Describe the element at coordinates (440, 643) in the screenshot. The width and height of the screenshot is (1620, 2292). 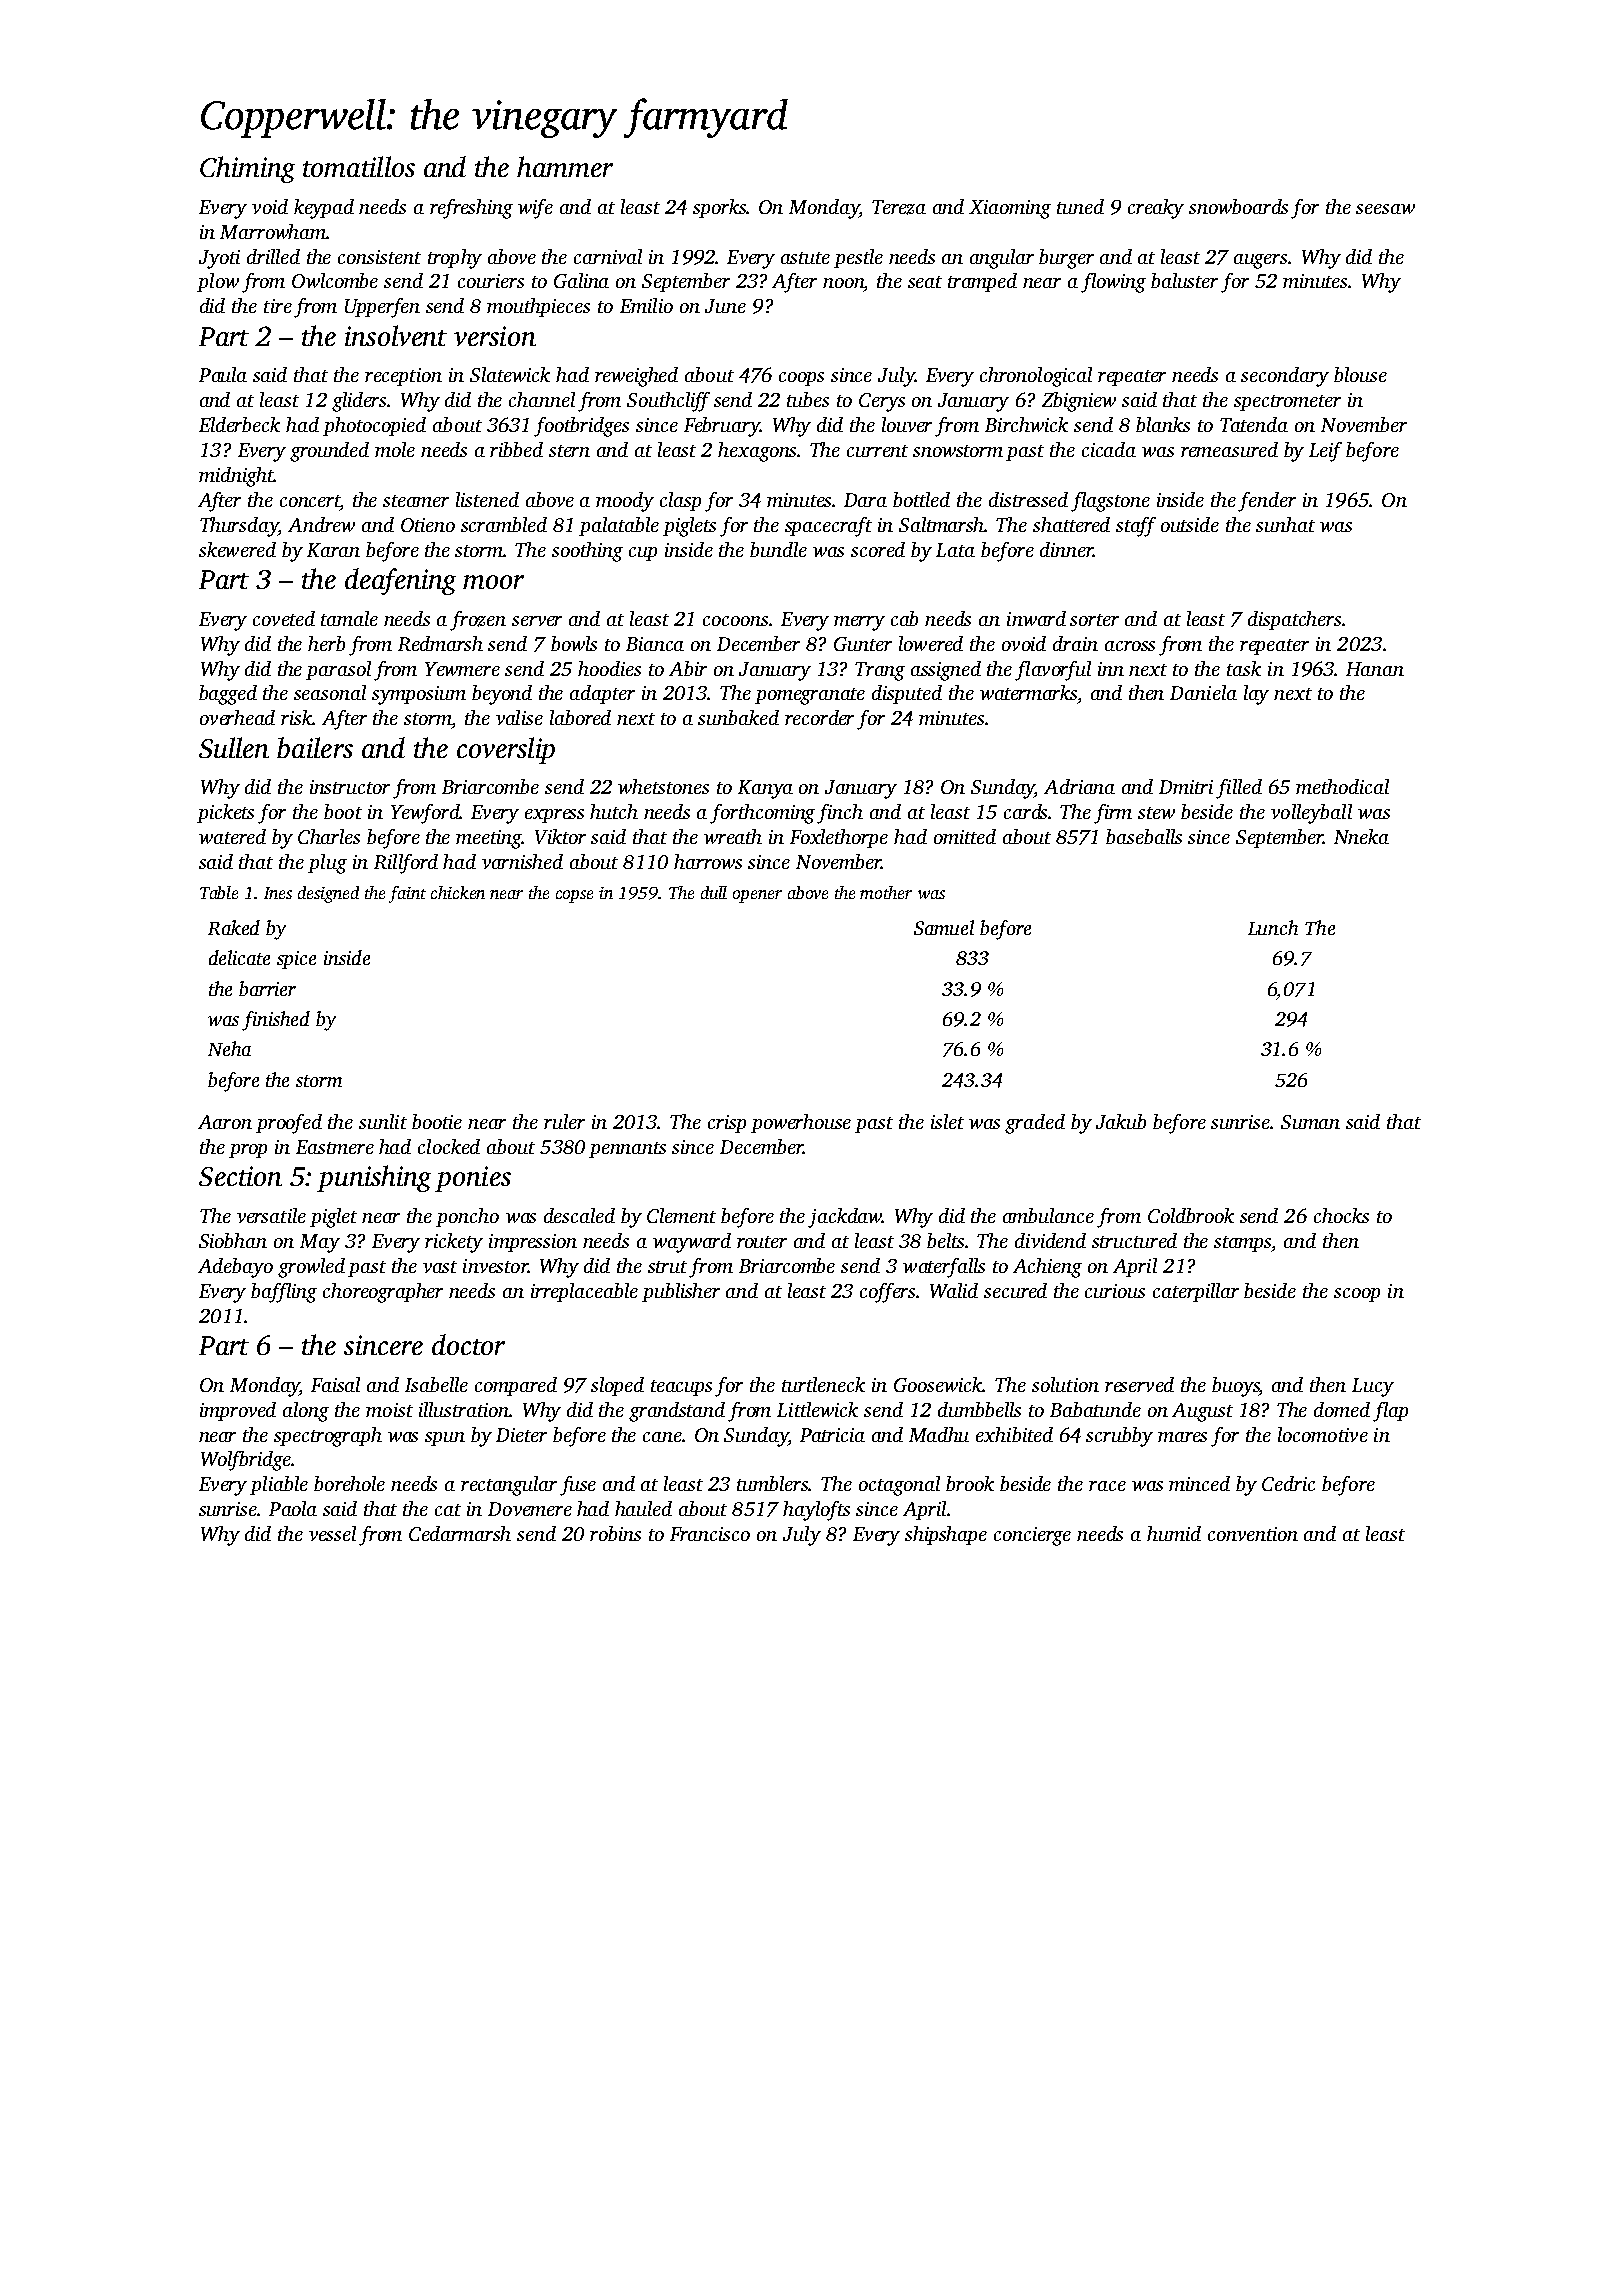
I see `Redmarsh` at that location.
